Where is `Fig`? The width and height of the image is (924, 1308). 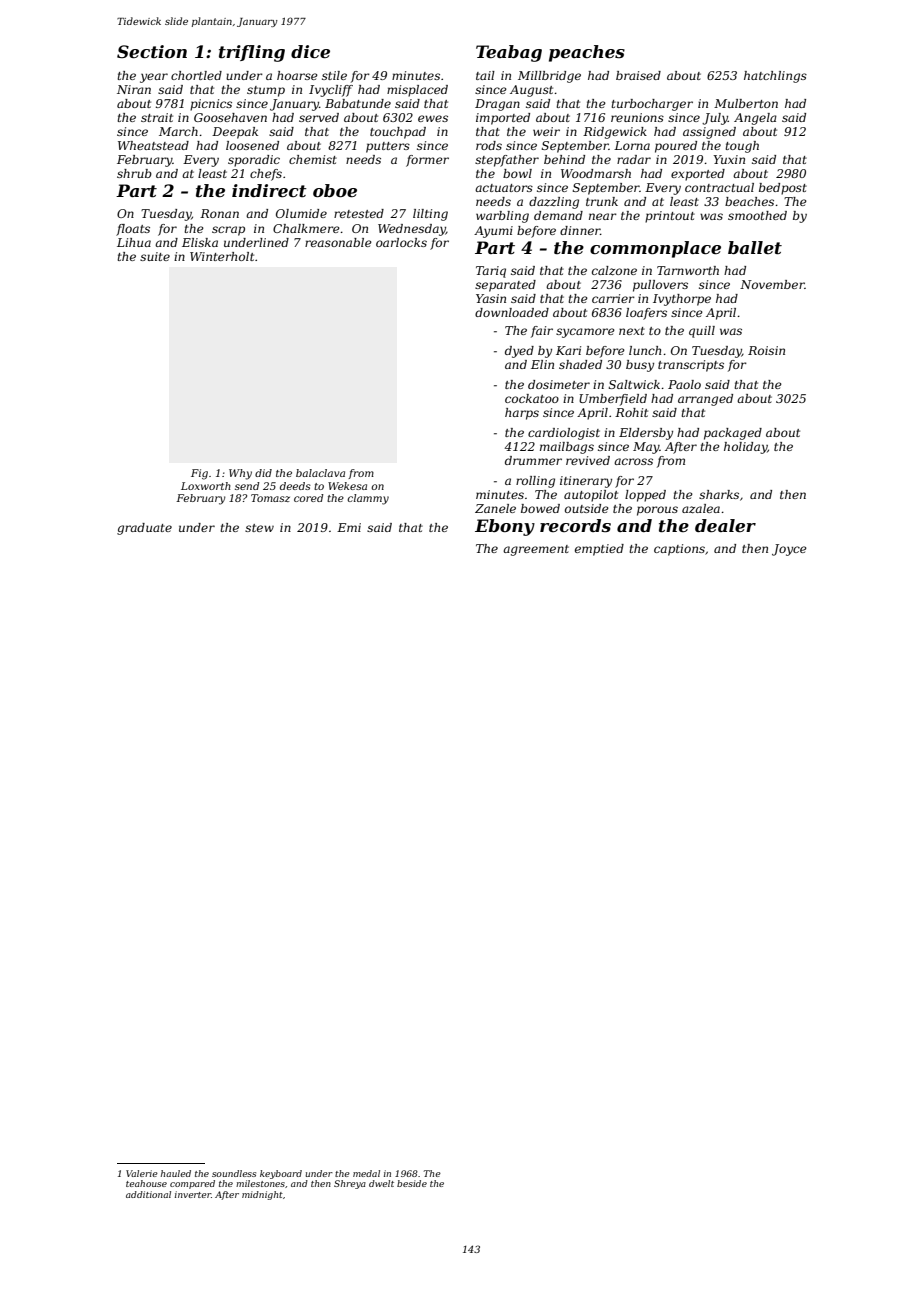 Fig is located at coordinates (199, 474).
